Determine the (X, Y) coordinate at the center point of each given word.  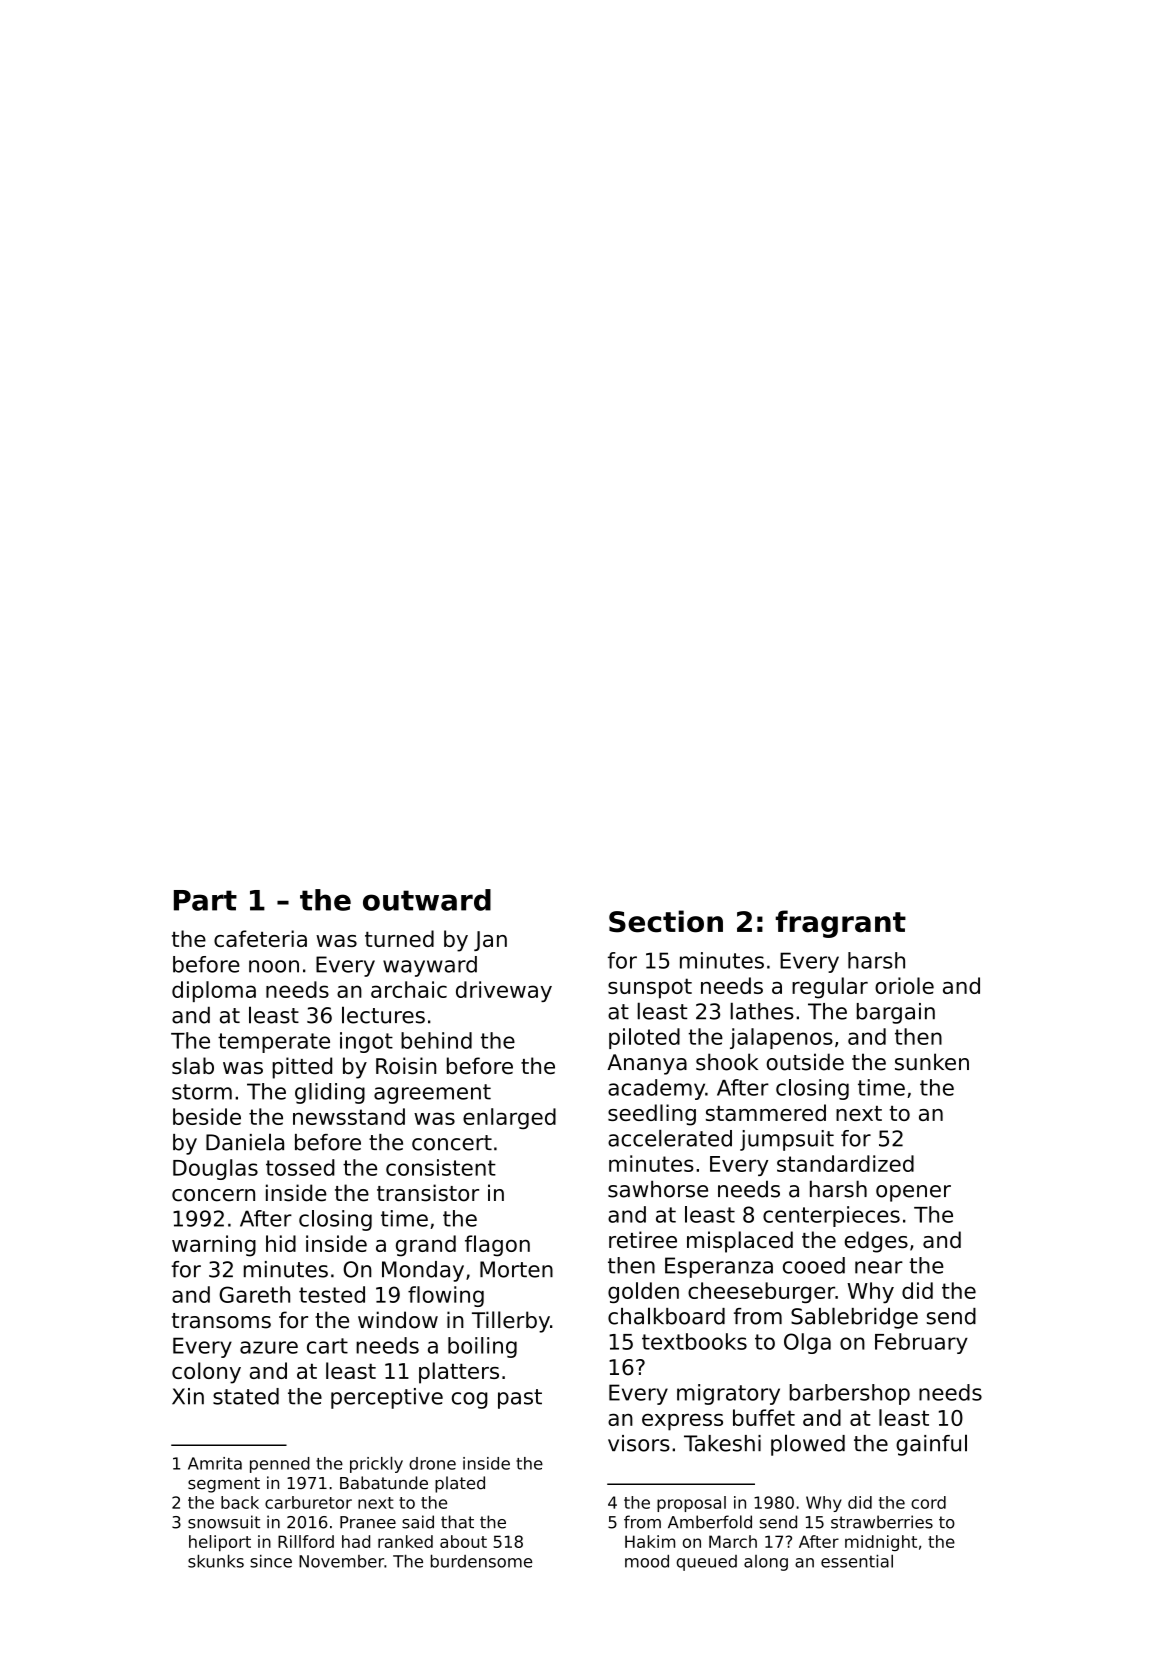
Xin (188, 1396)
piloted (644, 1038)
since (271, 1561)
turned (399, 938)
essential (857, 1561)
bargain (896, 1013)
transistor (428, 1193)
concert (452, 1143)
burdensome (481, 1561)
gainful (931, 1445)
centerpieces (831, 1216)
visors (639, 1443)
